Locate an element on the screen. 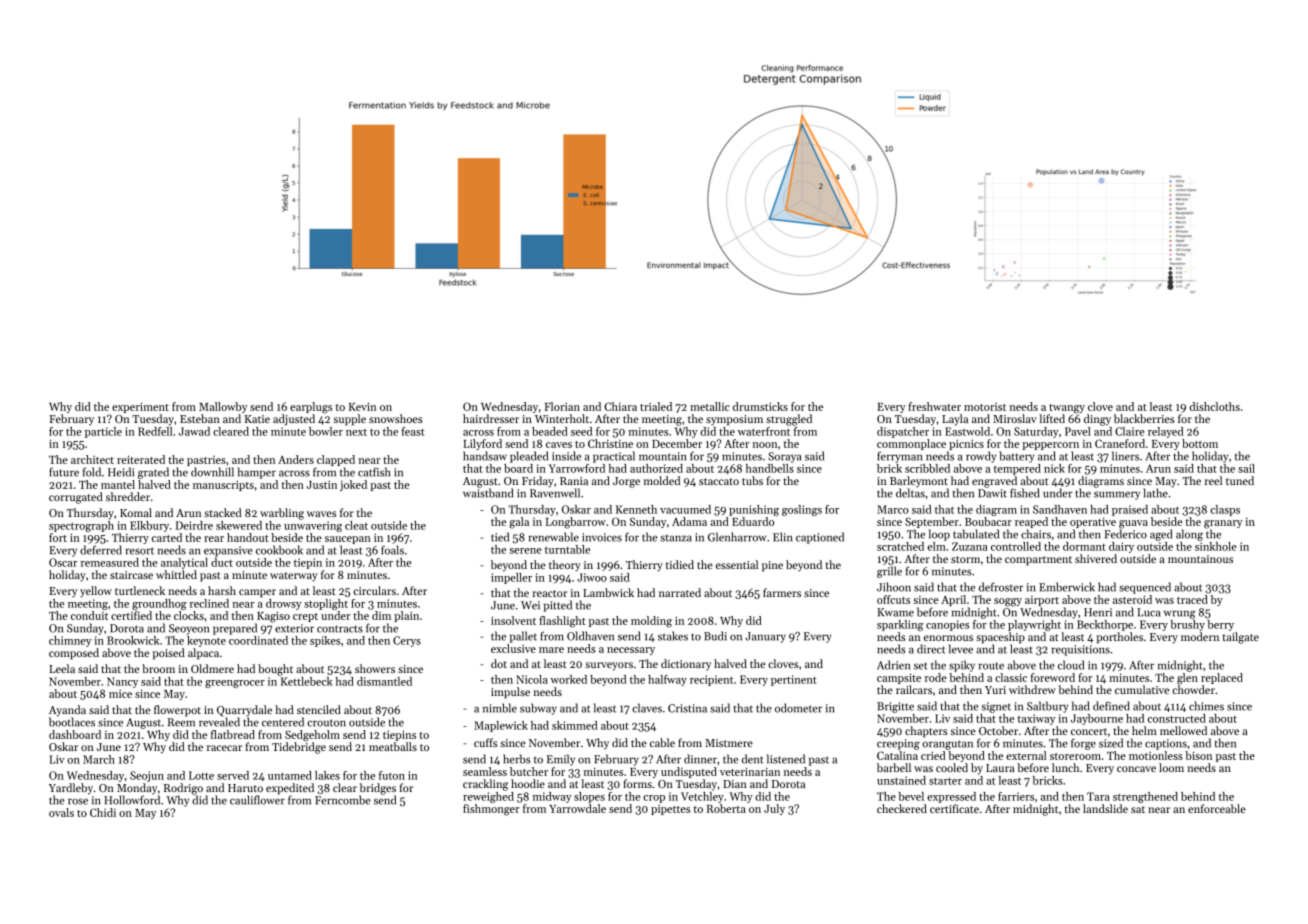  certificate is located at coordinates (954, 808).
